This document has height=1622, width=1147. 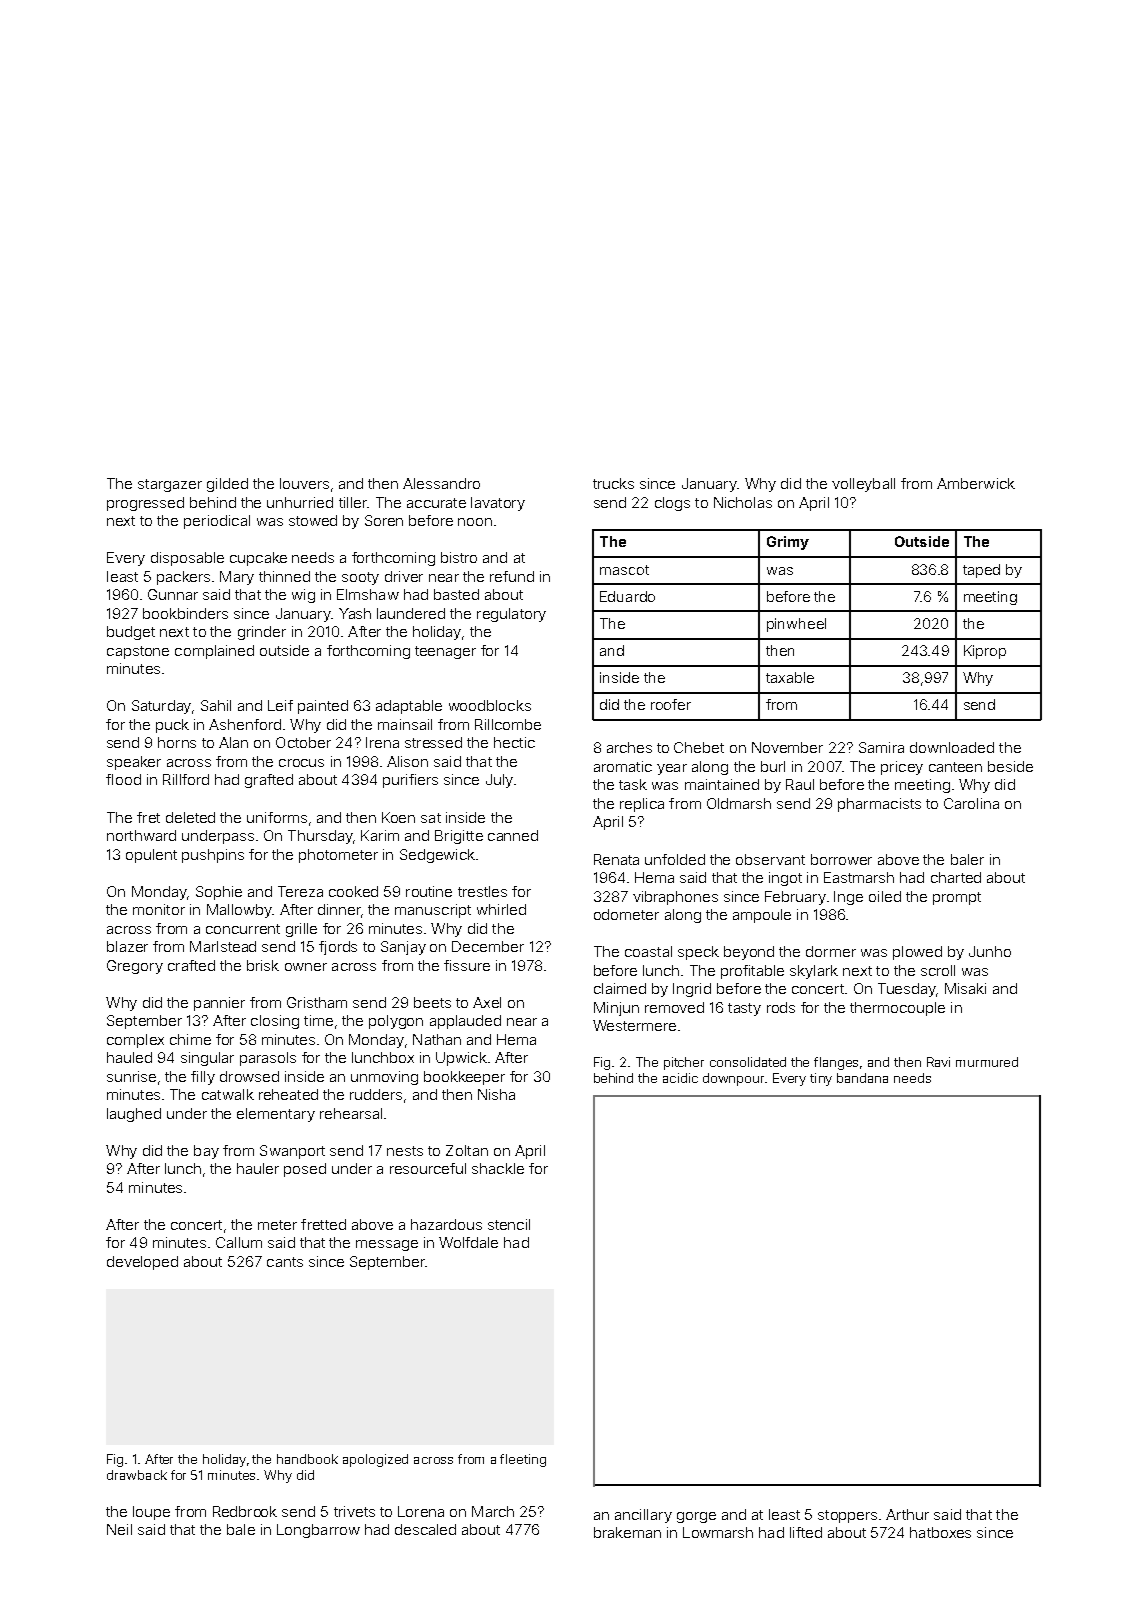 What do you see at coordinates (523, 1460) in the document?
I see `fleeting` at bounding box center [523, 1460].
